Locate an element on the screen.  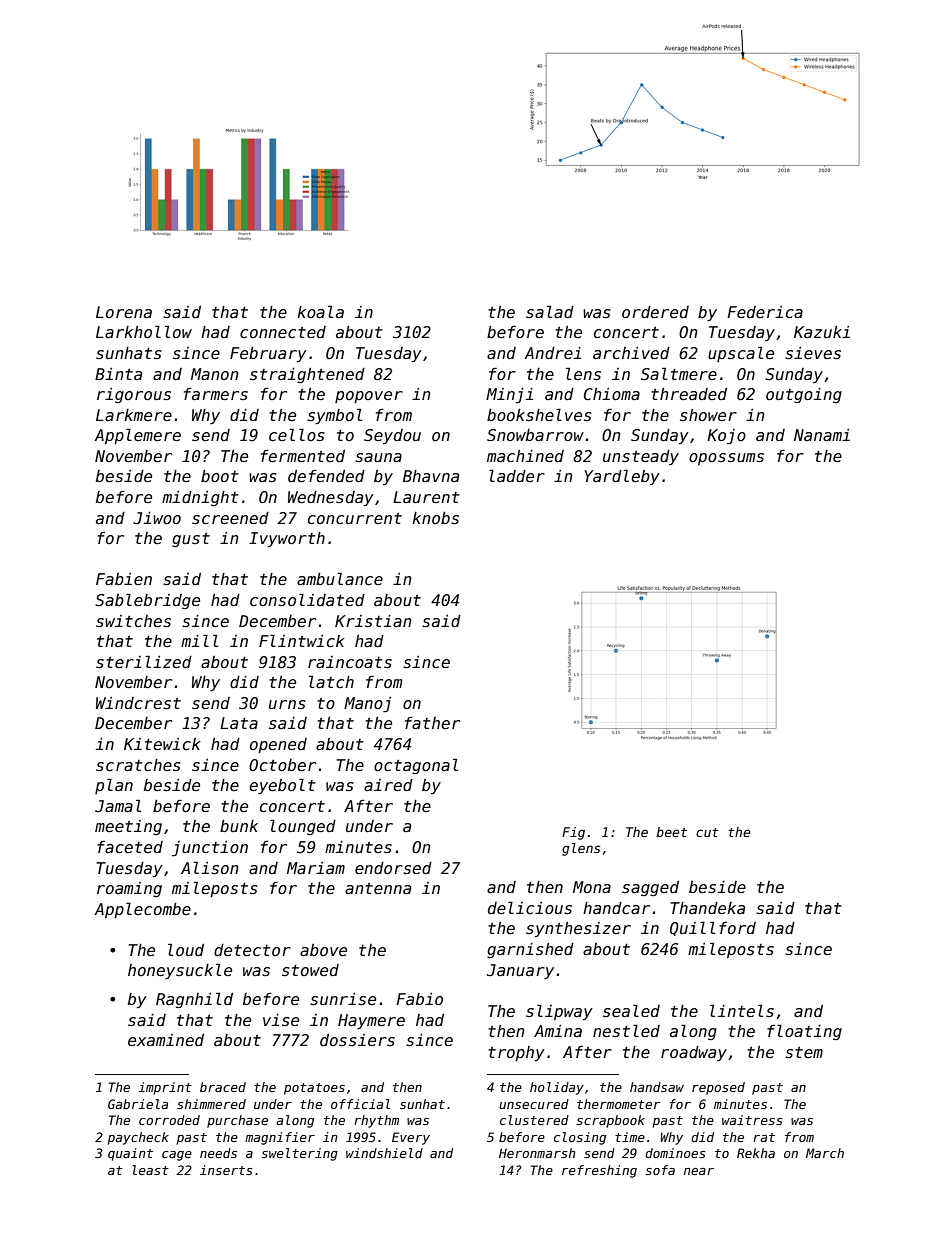
Laurent is located at coordinates (426, 497).
